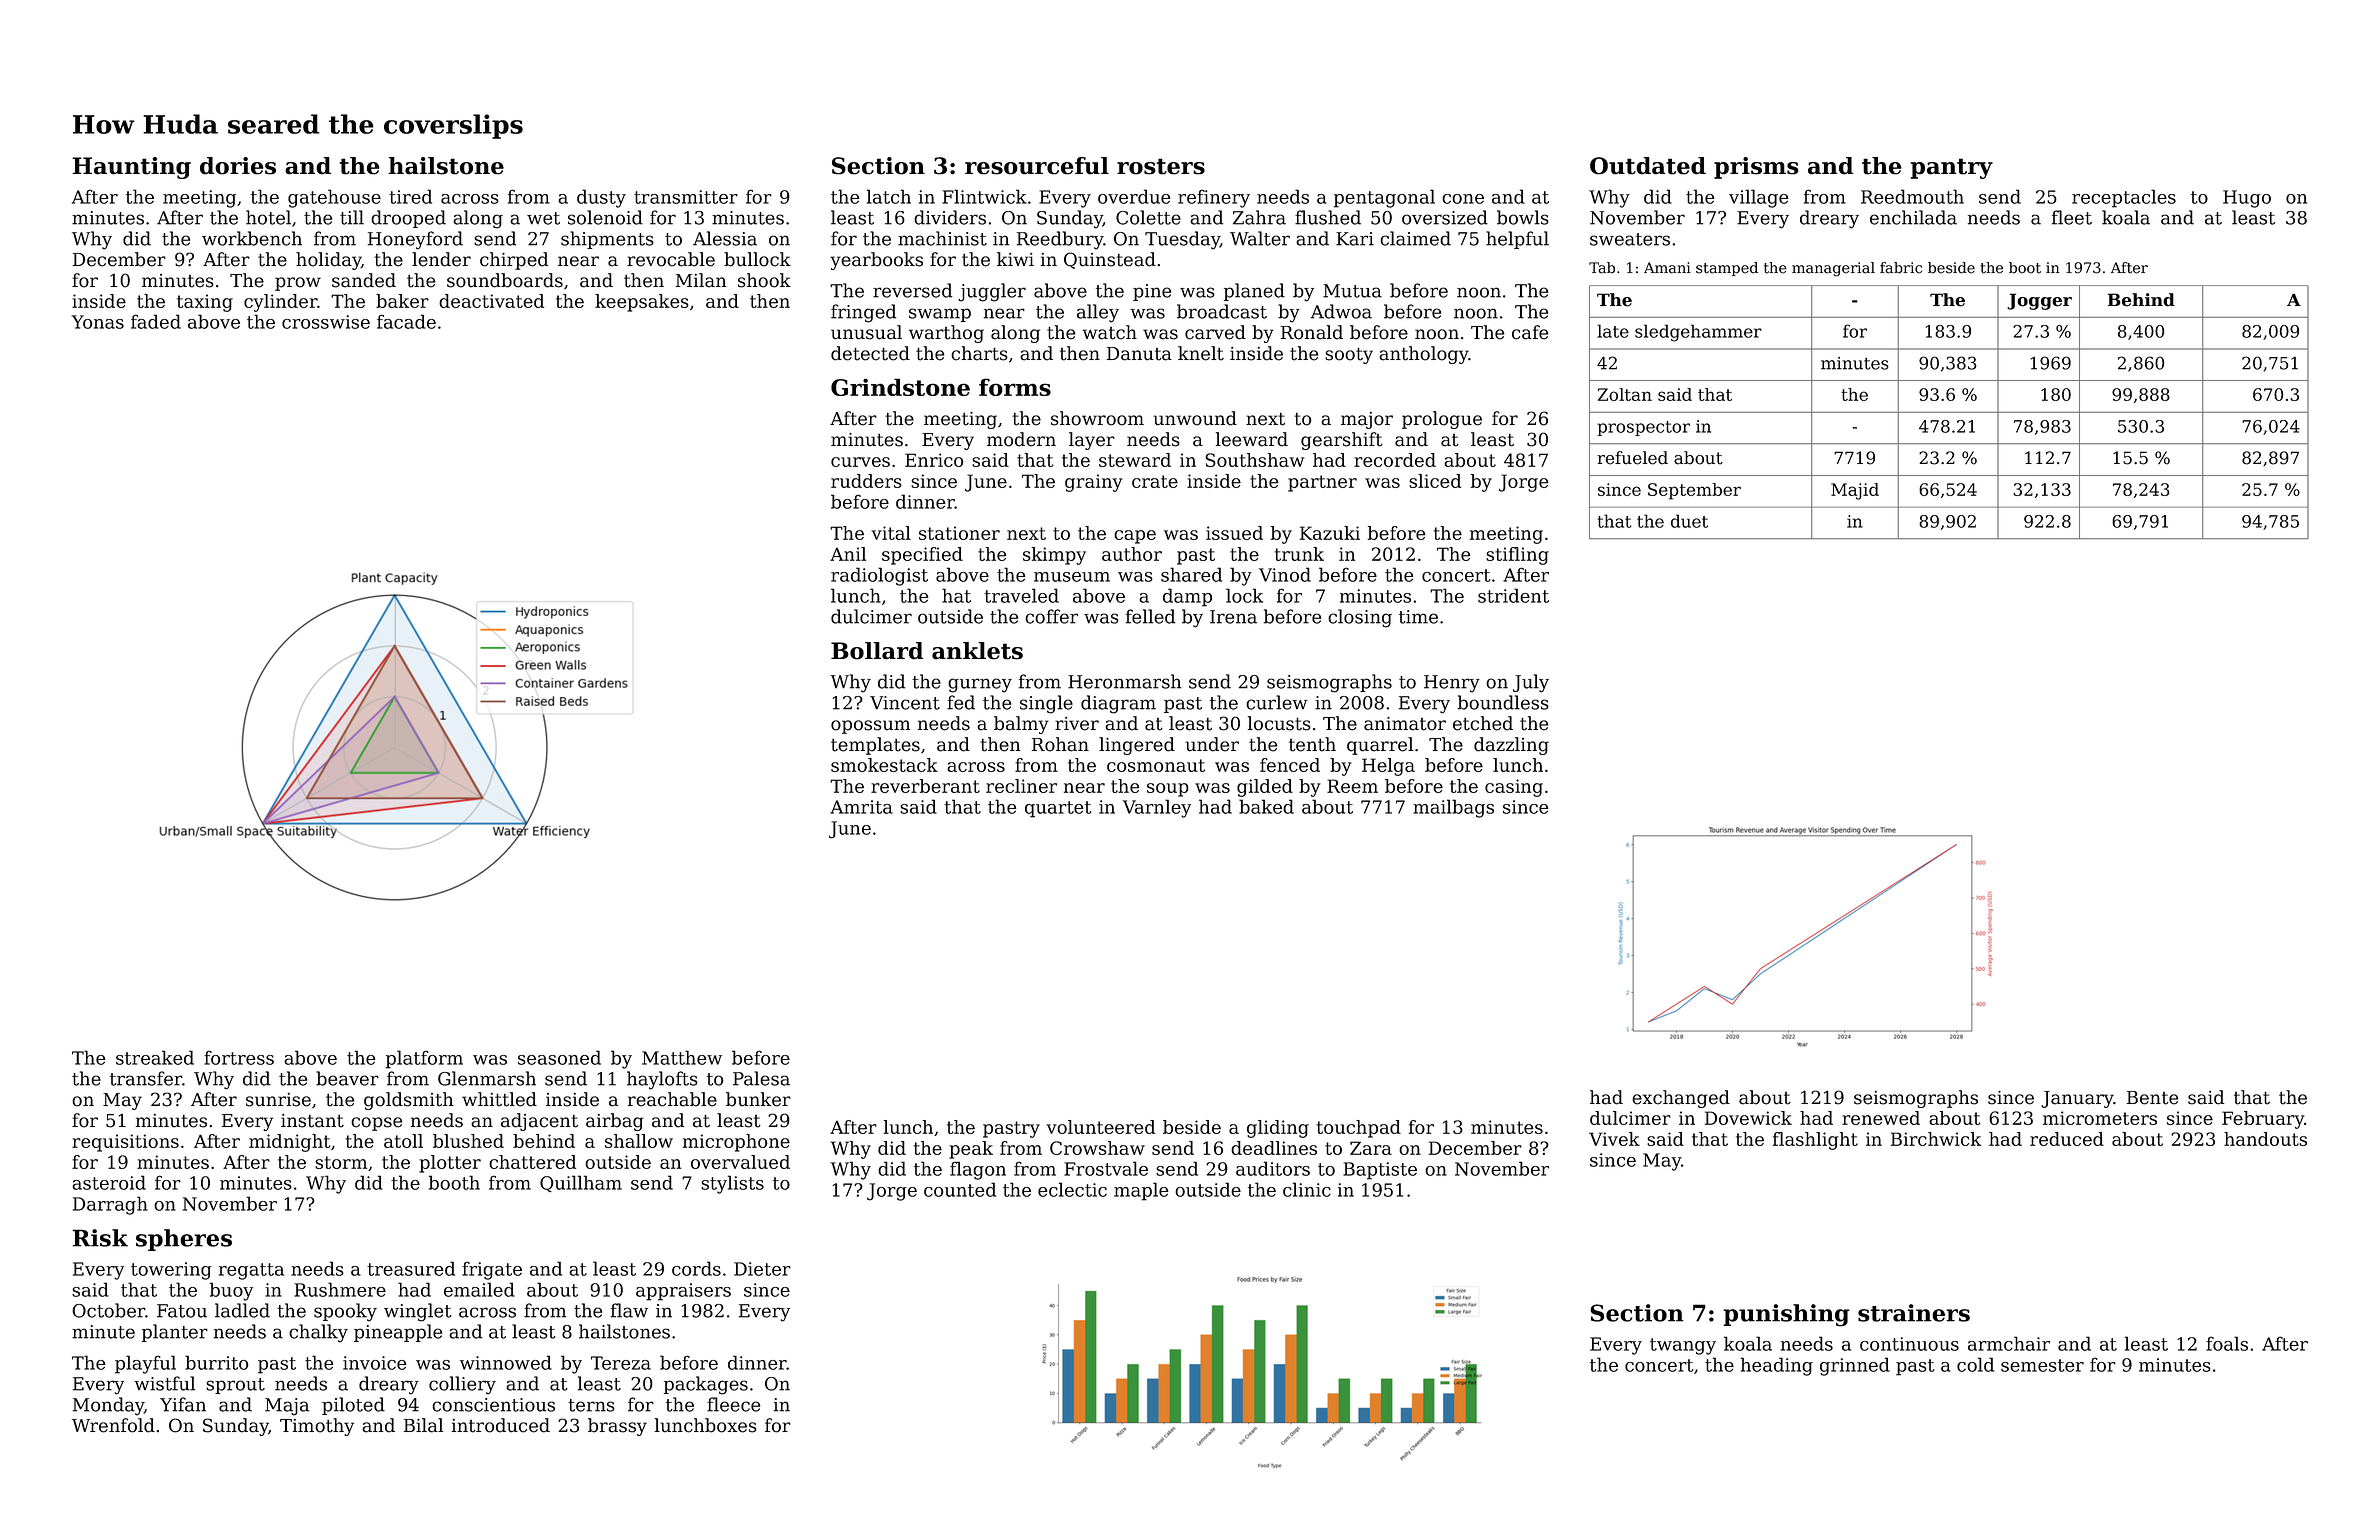  What do you see at coordinates (1156, 808) in the image?
I see `Varnley` at bounding box center [1156, 808].
